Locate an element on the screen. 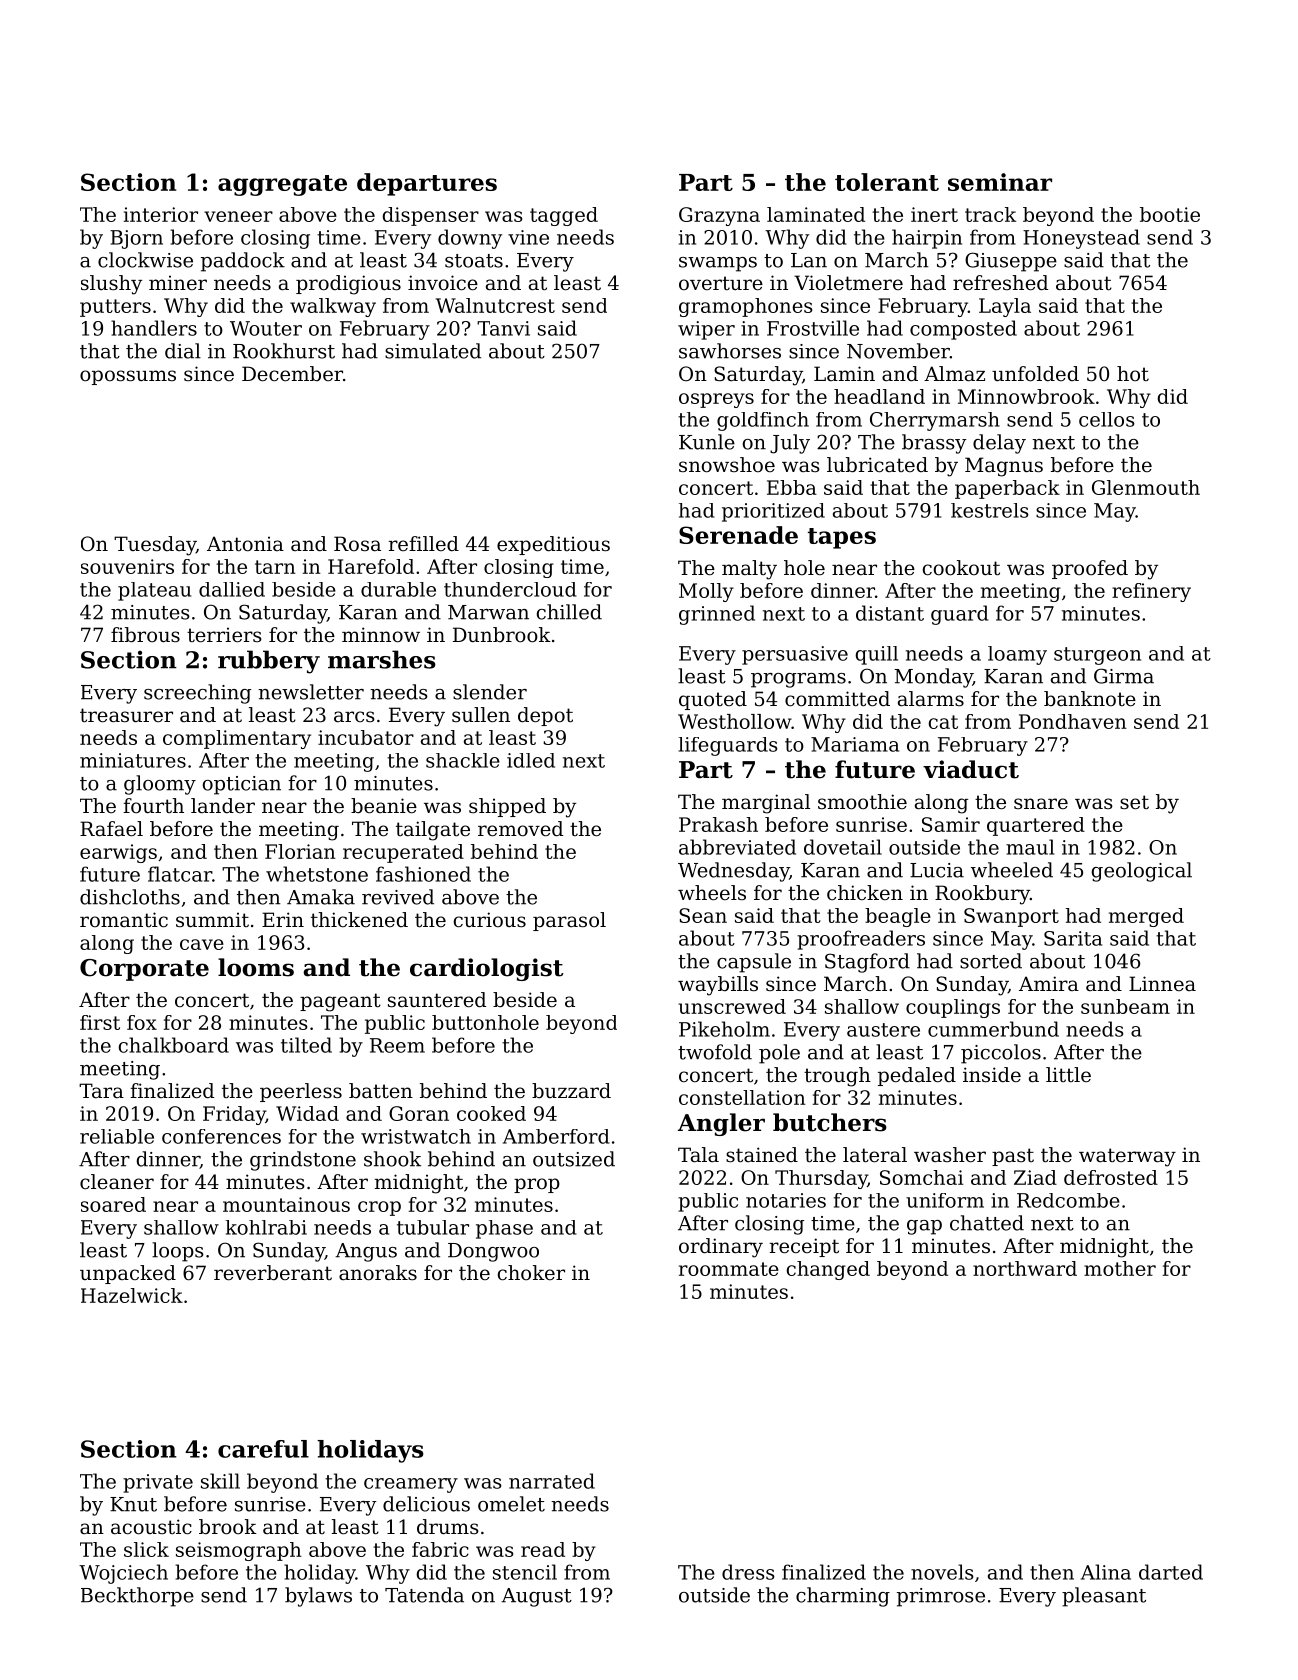 Image resolution: width=1298 pixels, height=1680 pixels. Bjorn is located at coordinates (136, 239).
